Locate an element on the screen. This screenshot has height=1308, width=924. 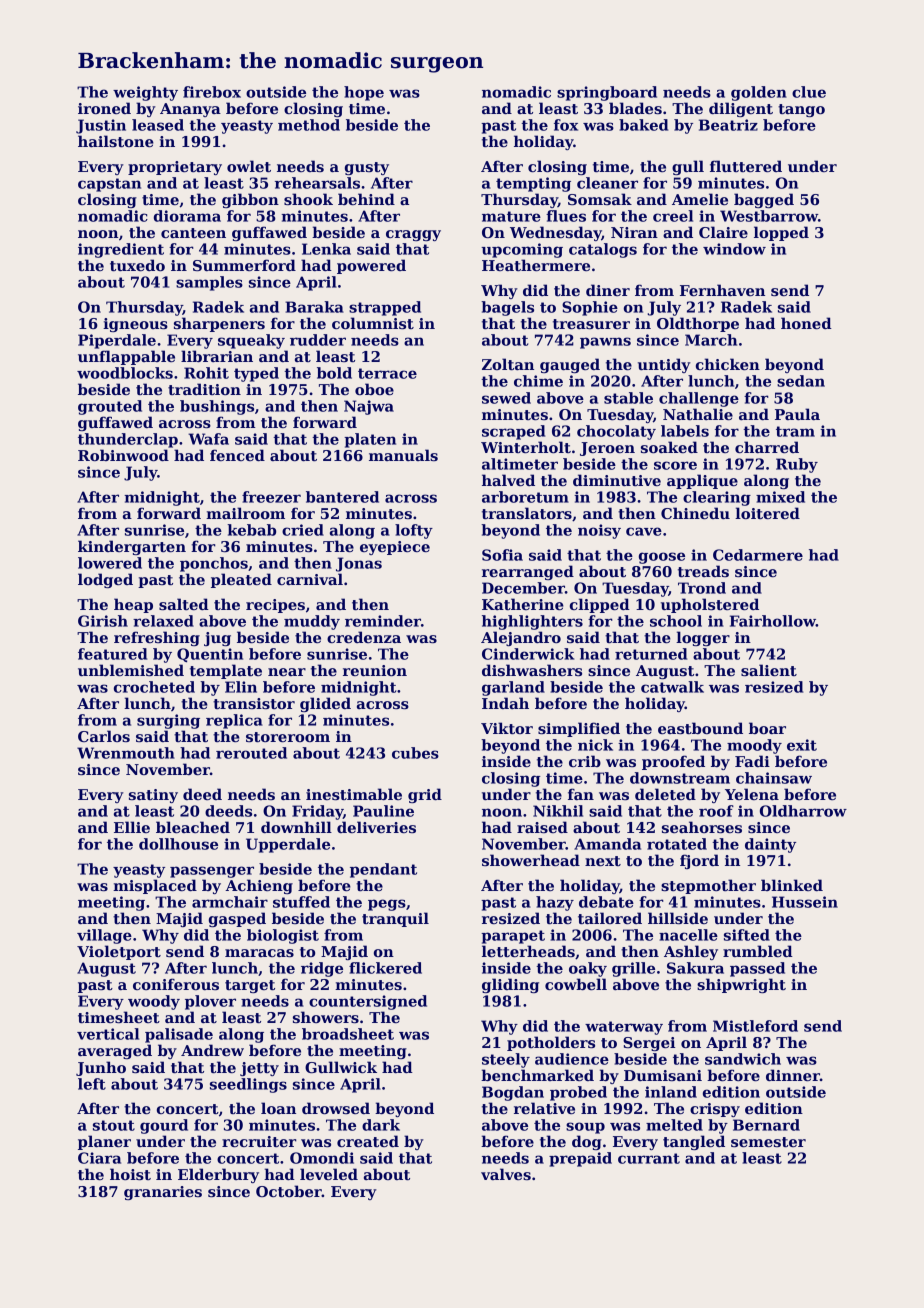
misplaced is located at coordinates (155, 886).
